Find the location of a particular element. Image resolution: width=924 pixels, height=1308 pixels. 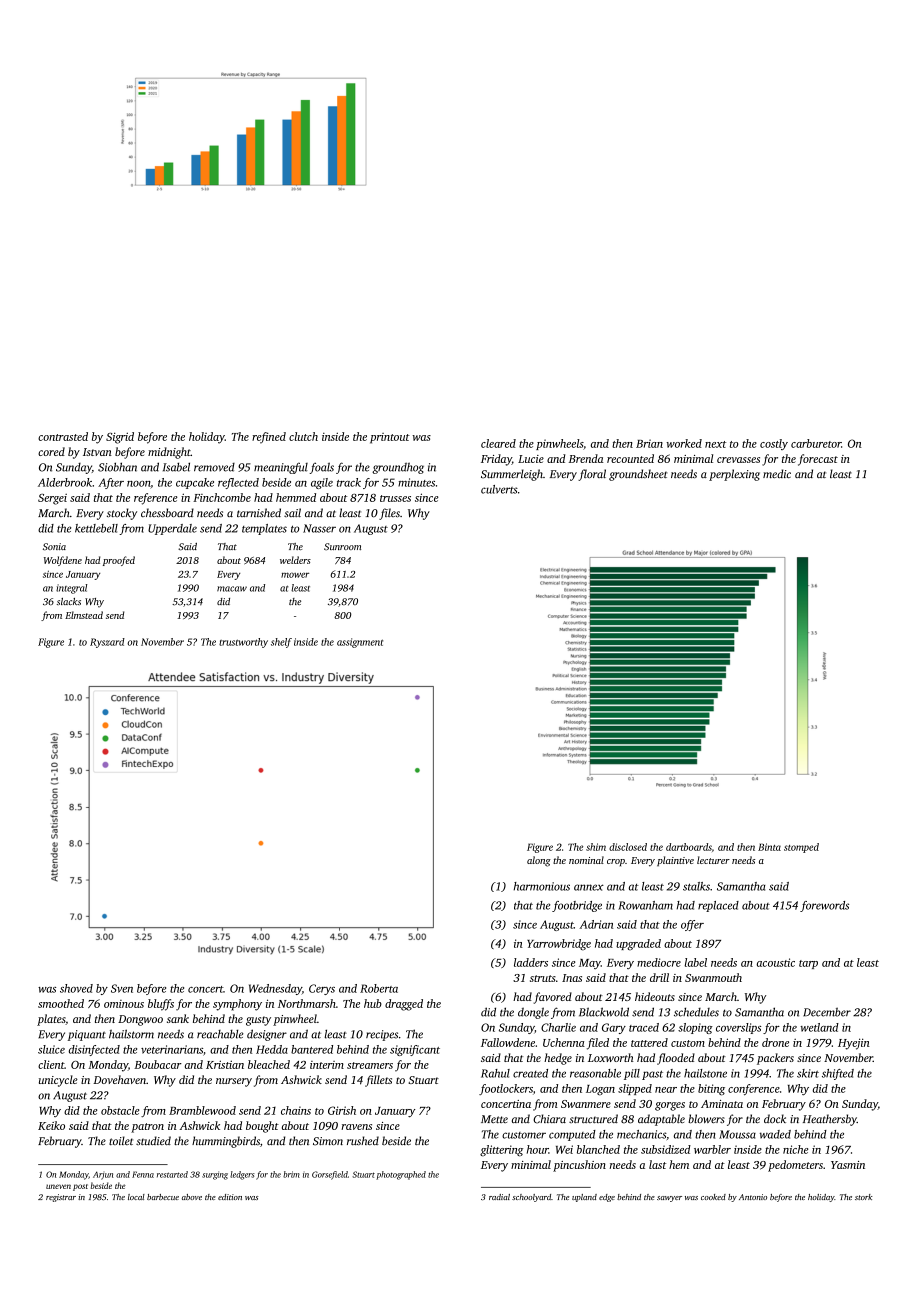

assignment is located at coordinates (360, 643).
